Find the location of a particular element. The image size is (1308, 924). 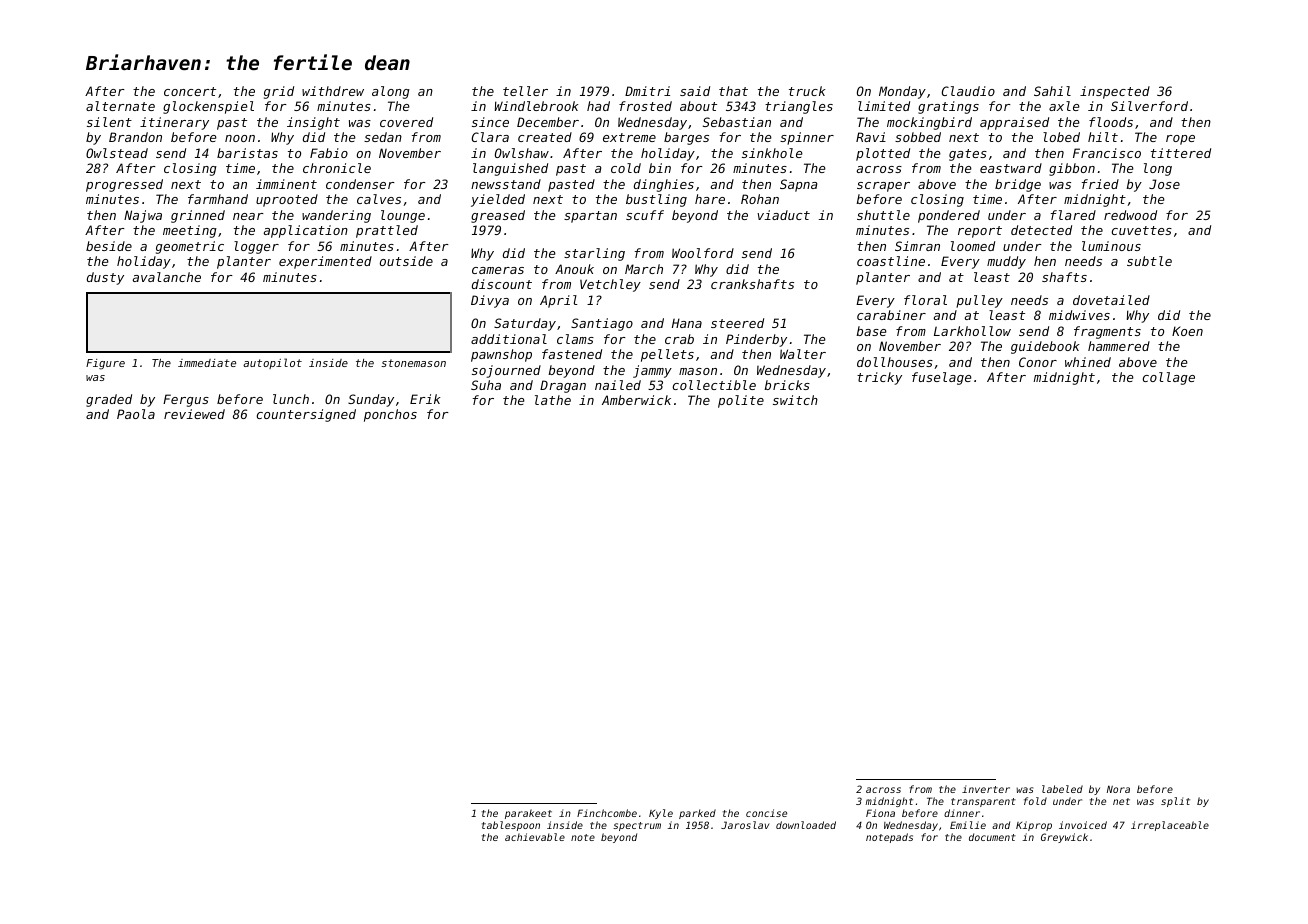

redwood is located at coordinates (1130, 215).
